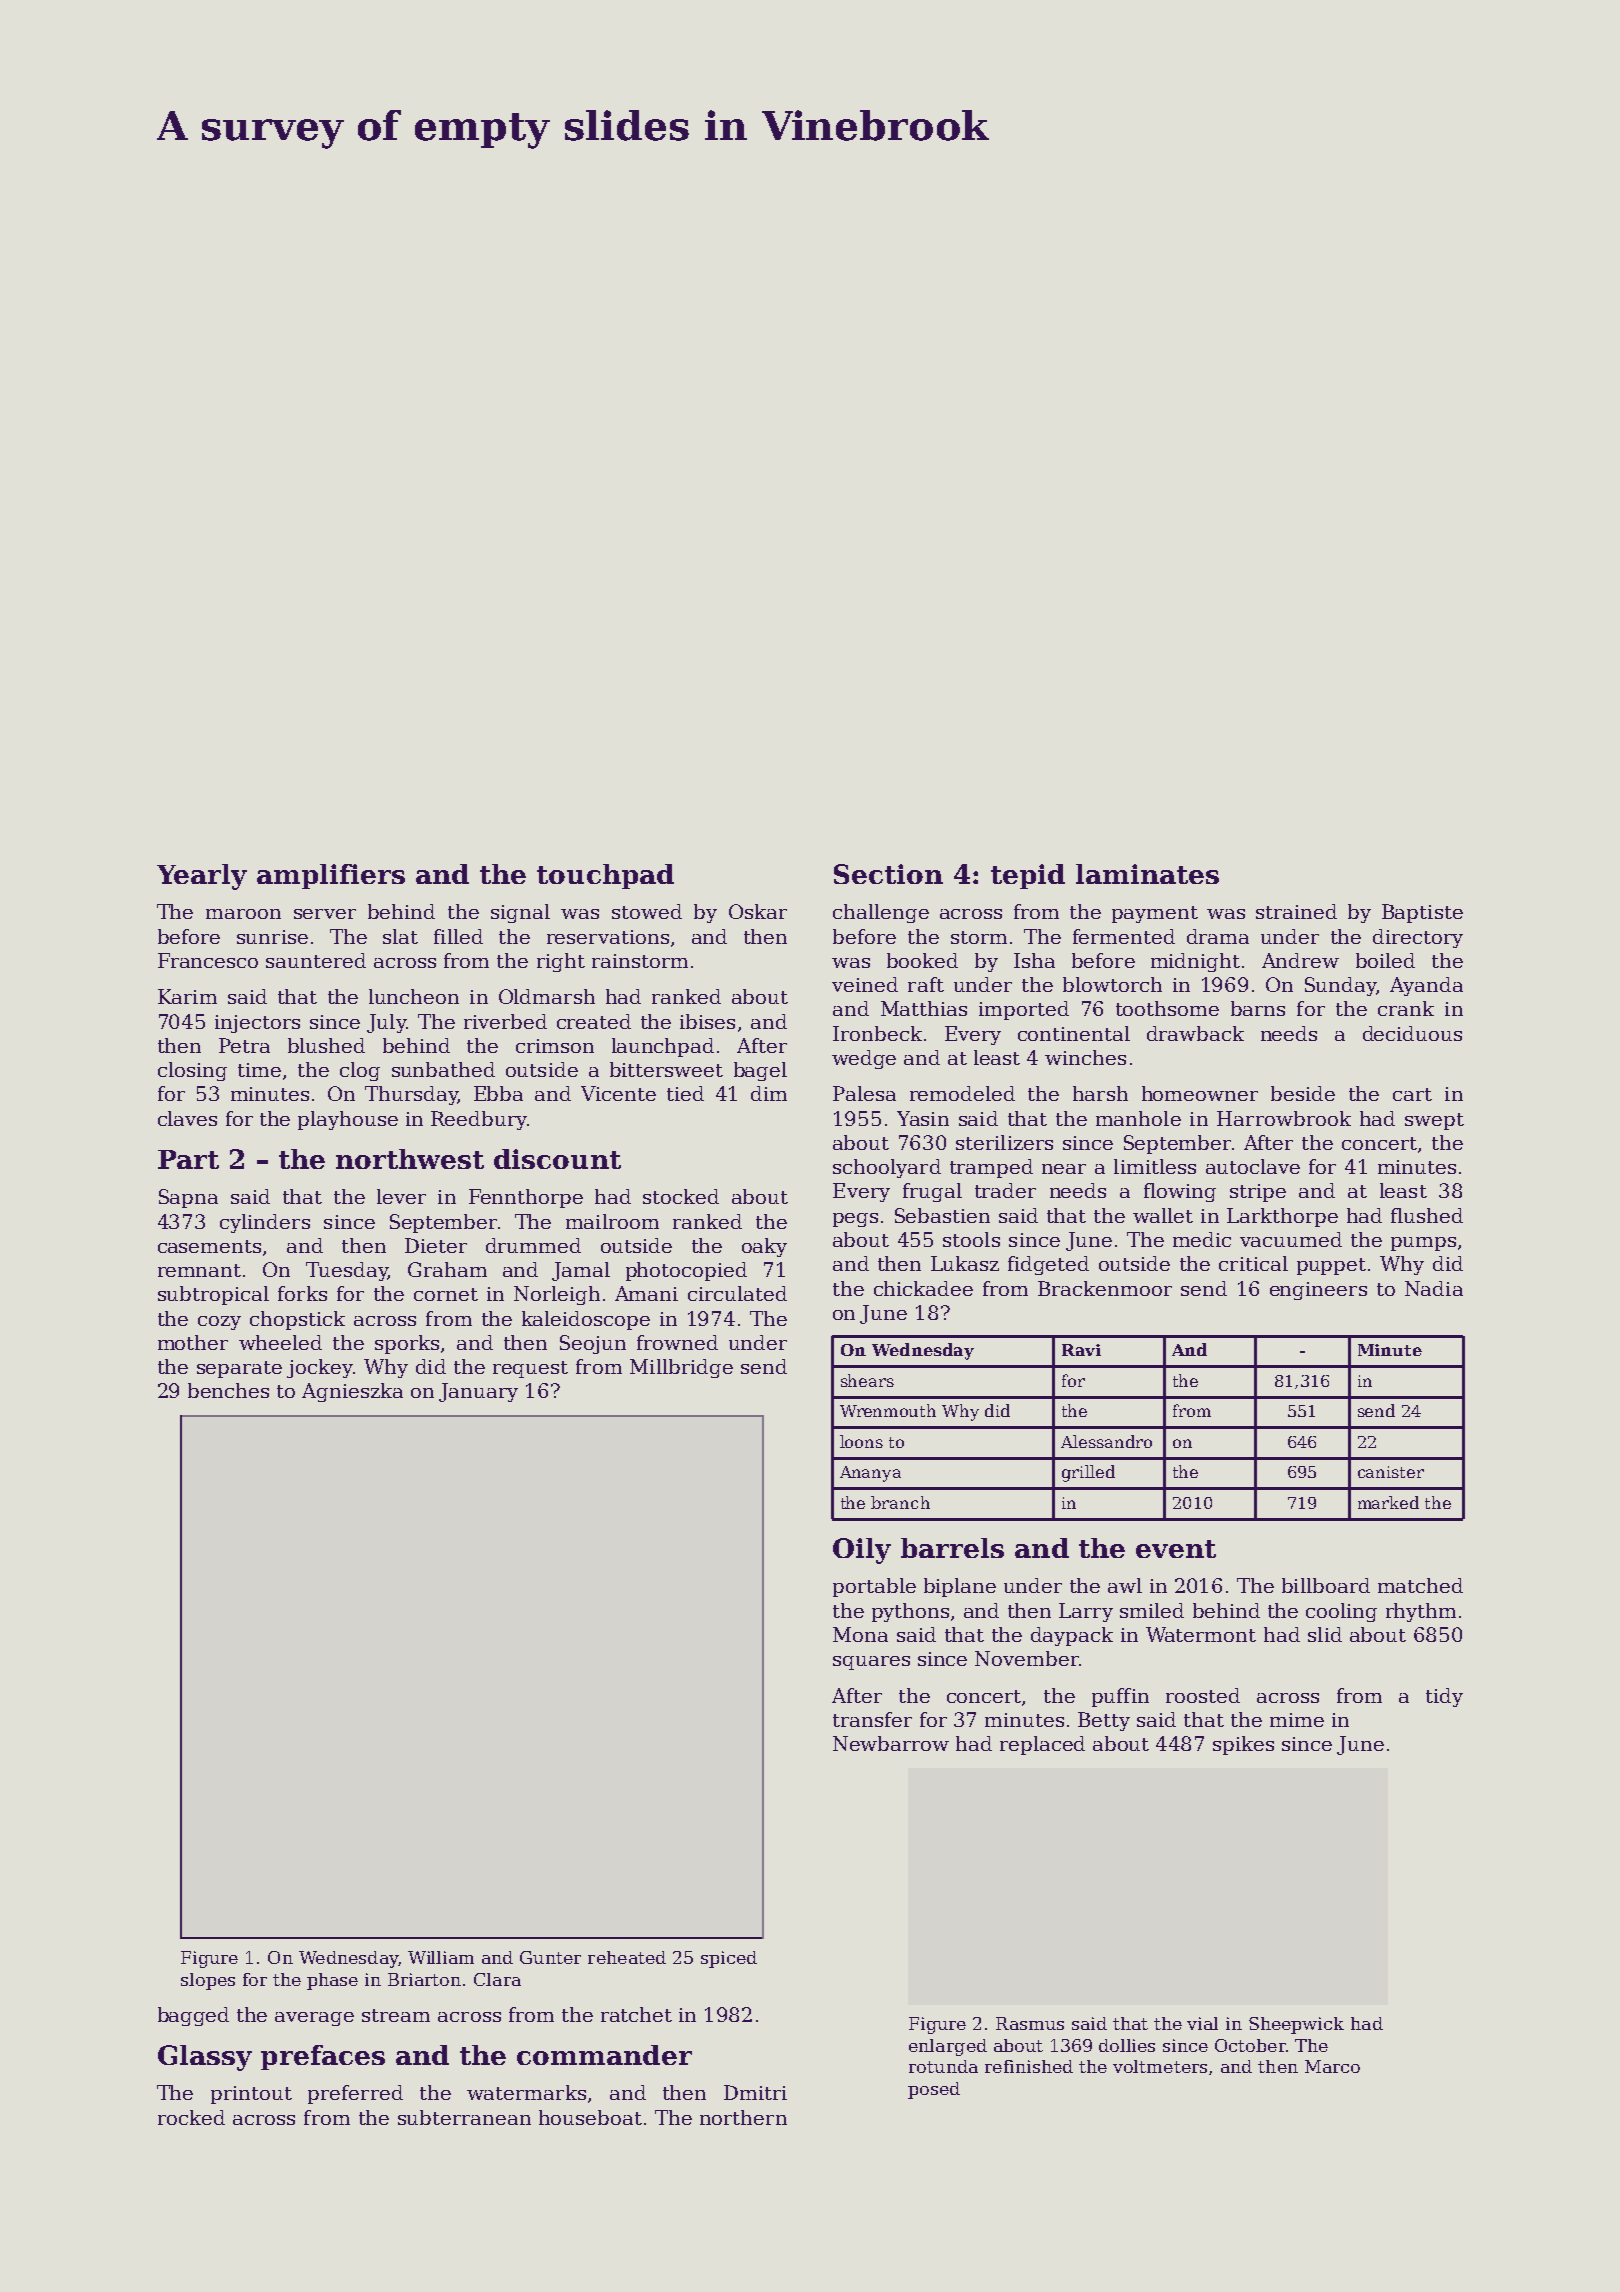 This screenshot has height=2292, width=1620. Describe the element at coordinates (605, 876) in the screenshot. I see `touchpad` at that location.
